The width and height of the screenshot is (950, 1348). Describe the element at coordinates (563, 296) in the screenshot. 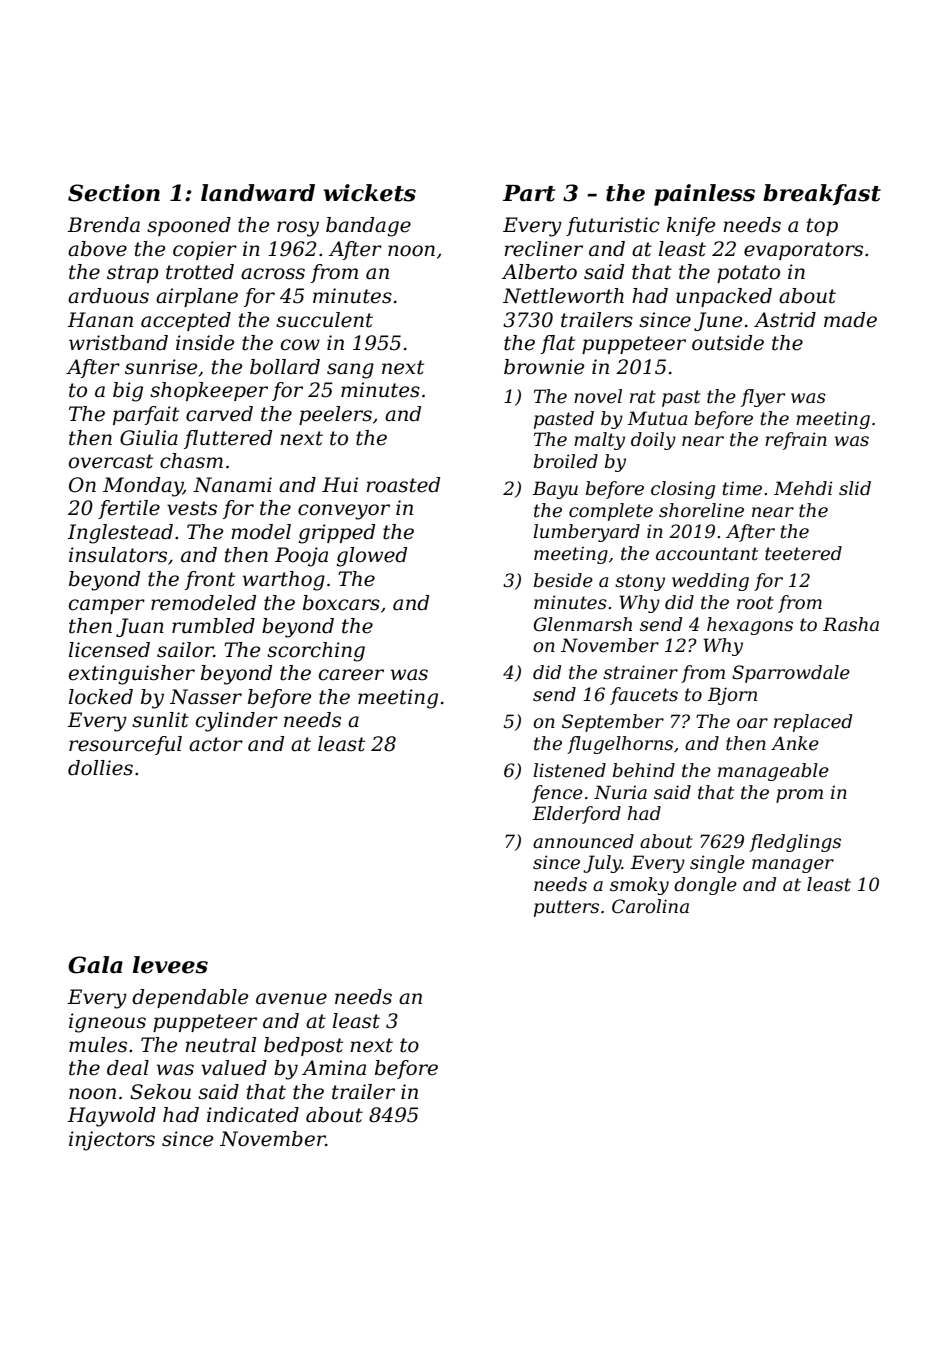

I see `Nettleworth` at that location.
